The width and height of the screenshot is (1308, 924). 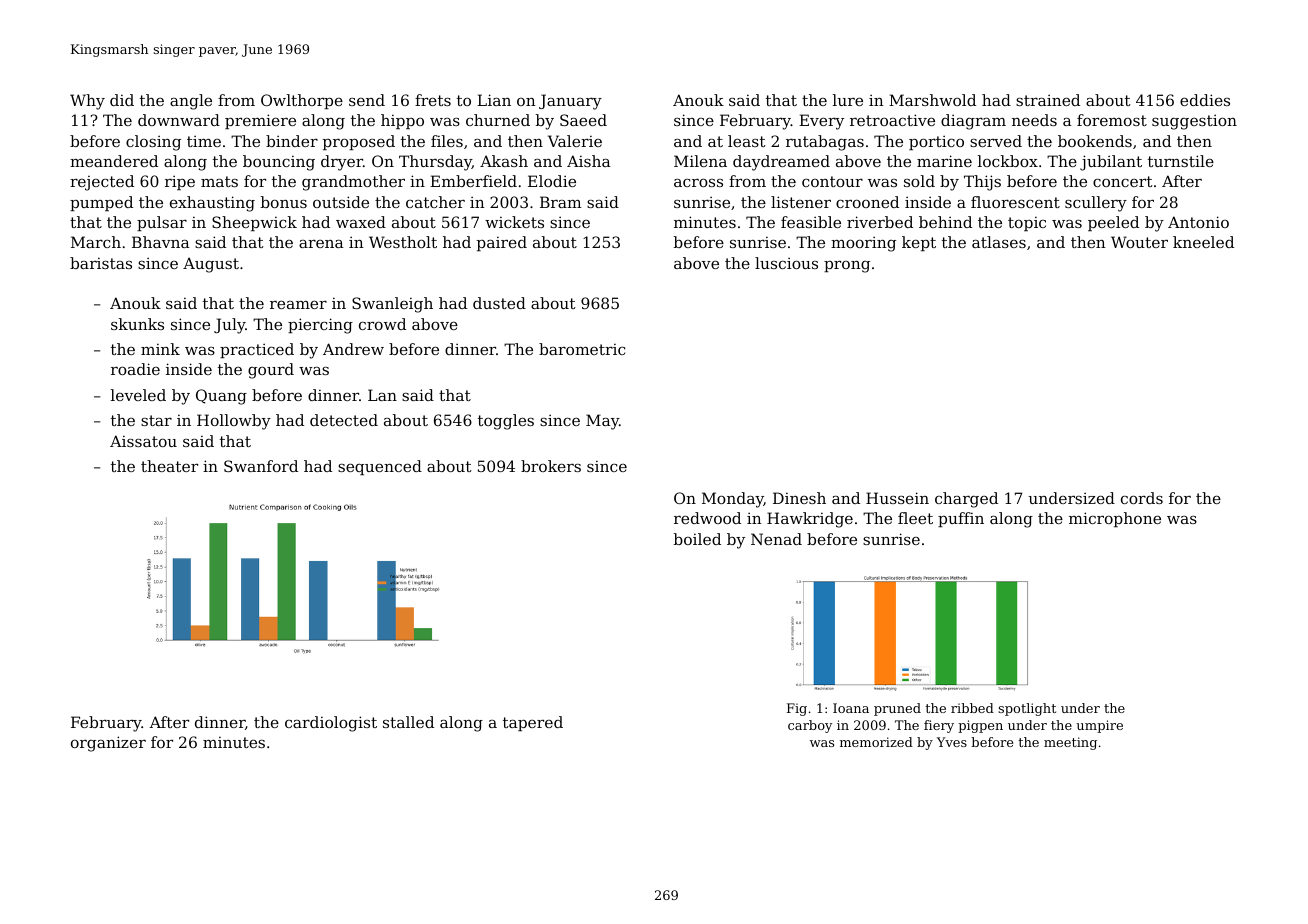 I want to click on Dinesh, so click(x=799, y=498).
